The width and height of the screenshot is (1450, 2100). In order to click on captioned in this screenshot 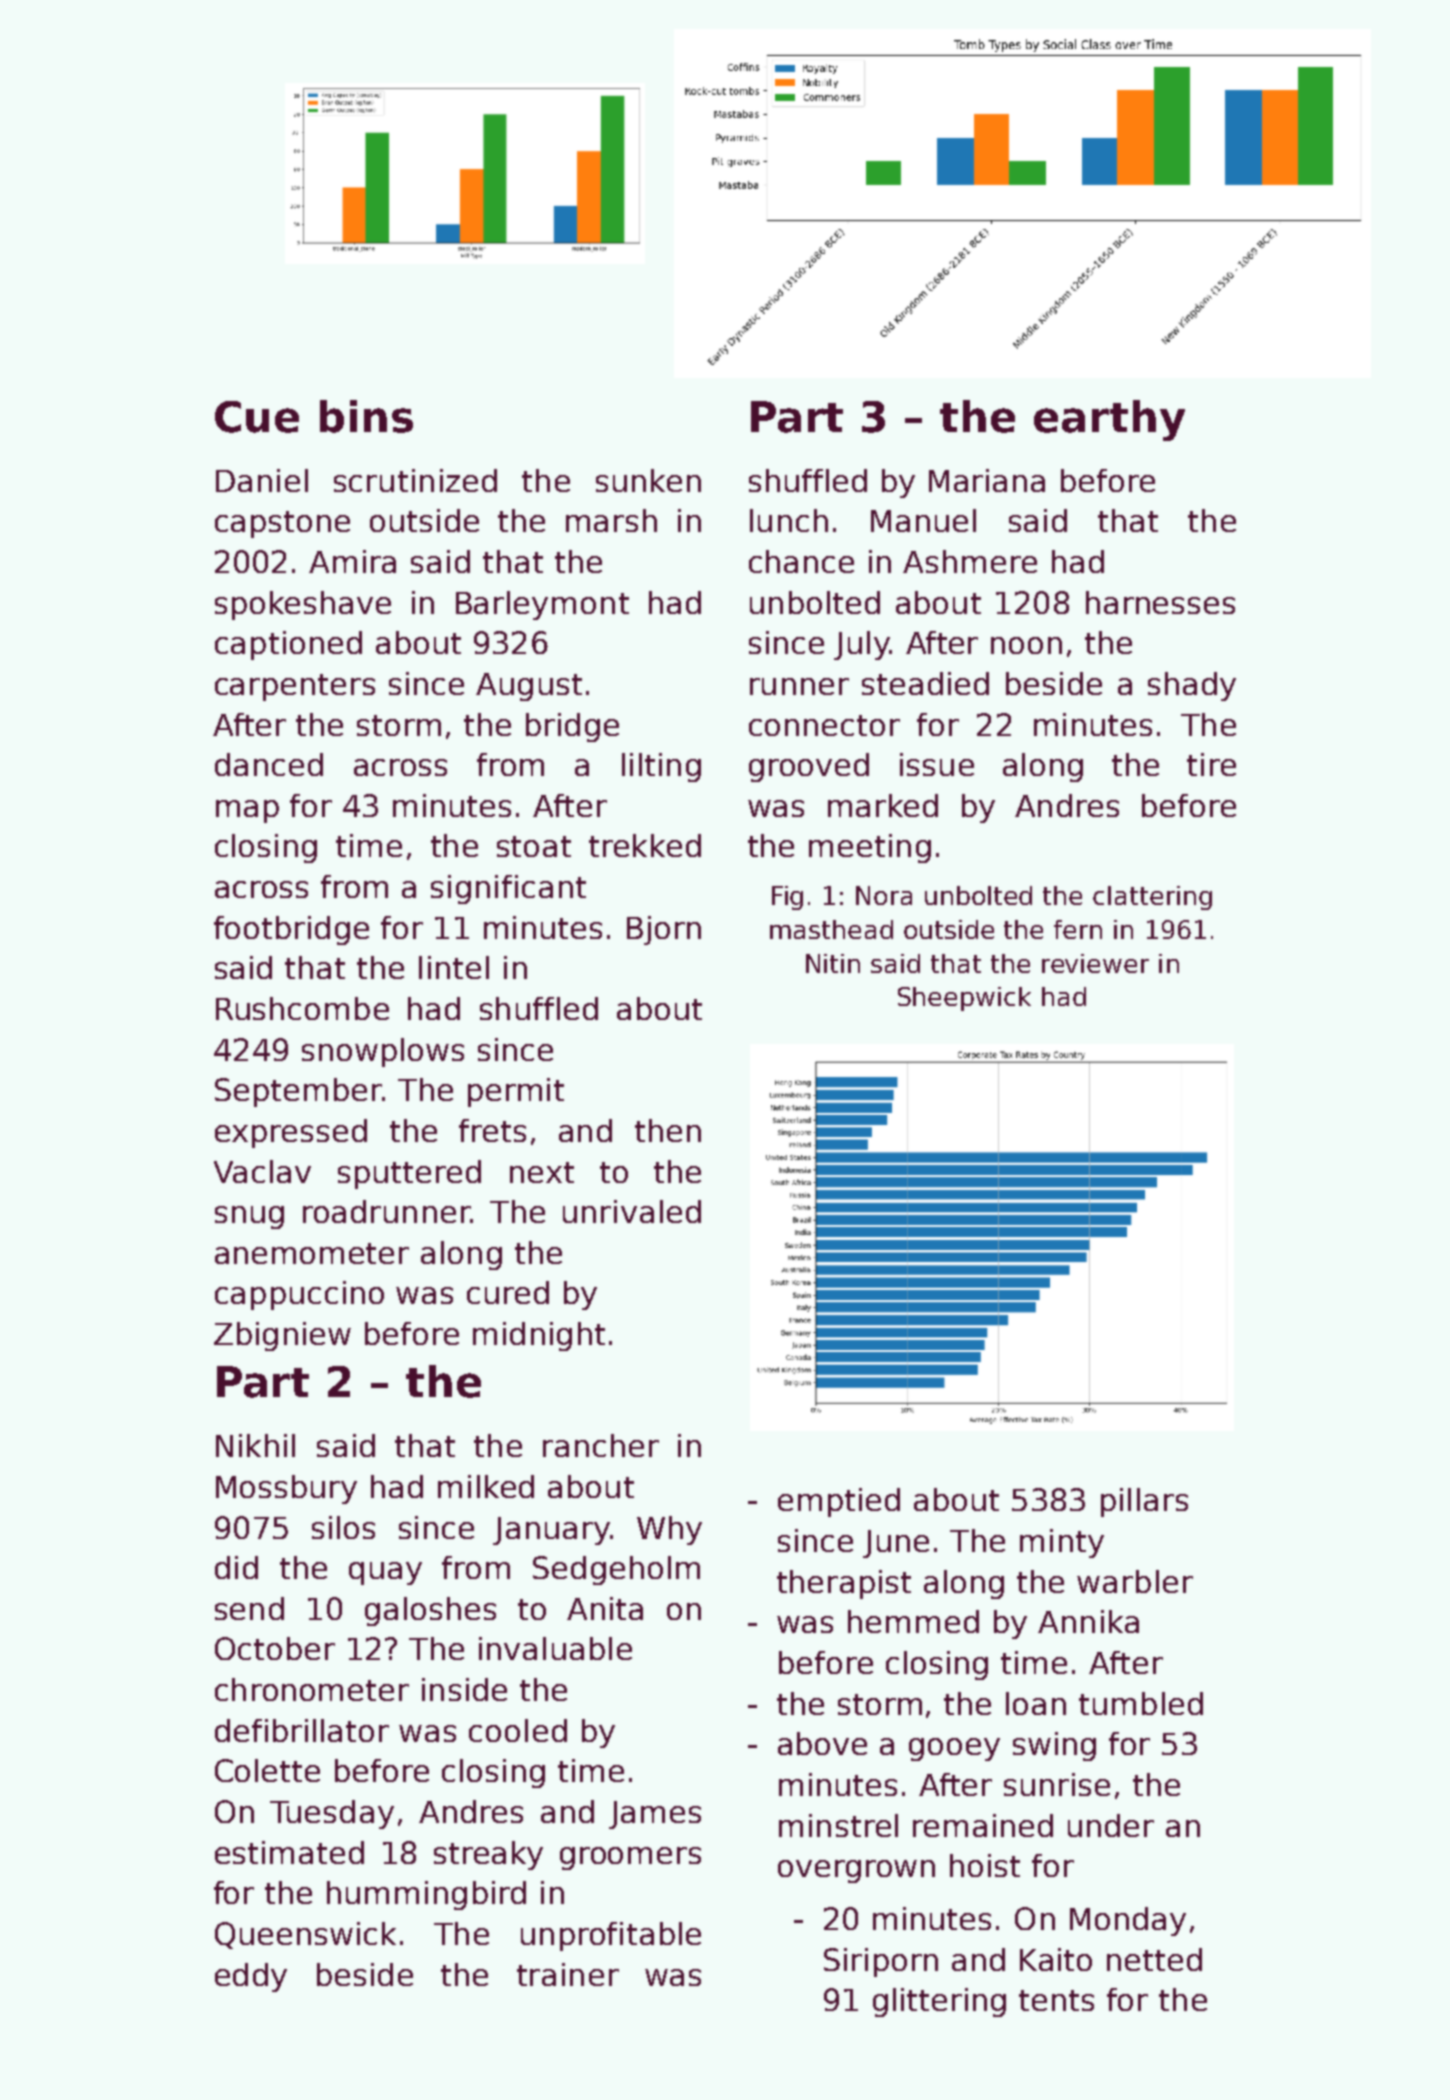, I will do `click(288, 645)`.
